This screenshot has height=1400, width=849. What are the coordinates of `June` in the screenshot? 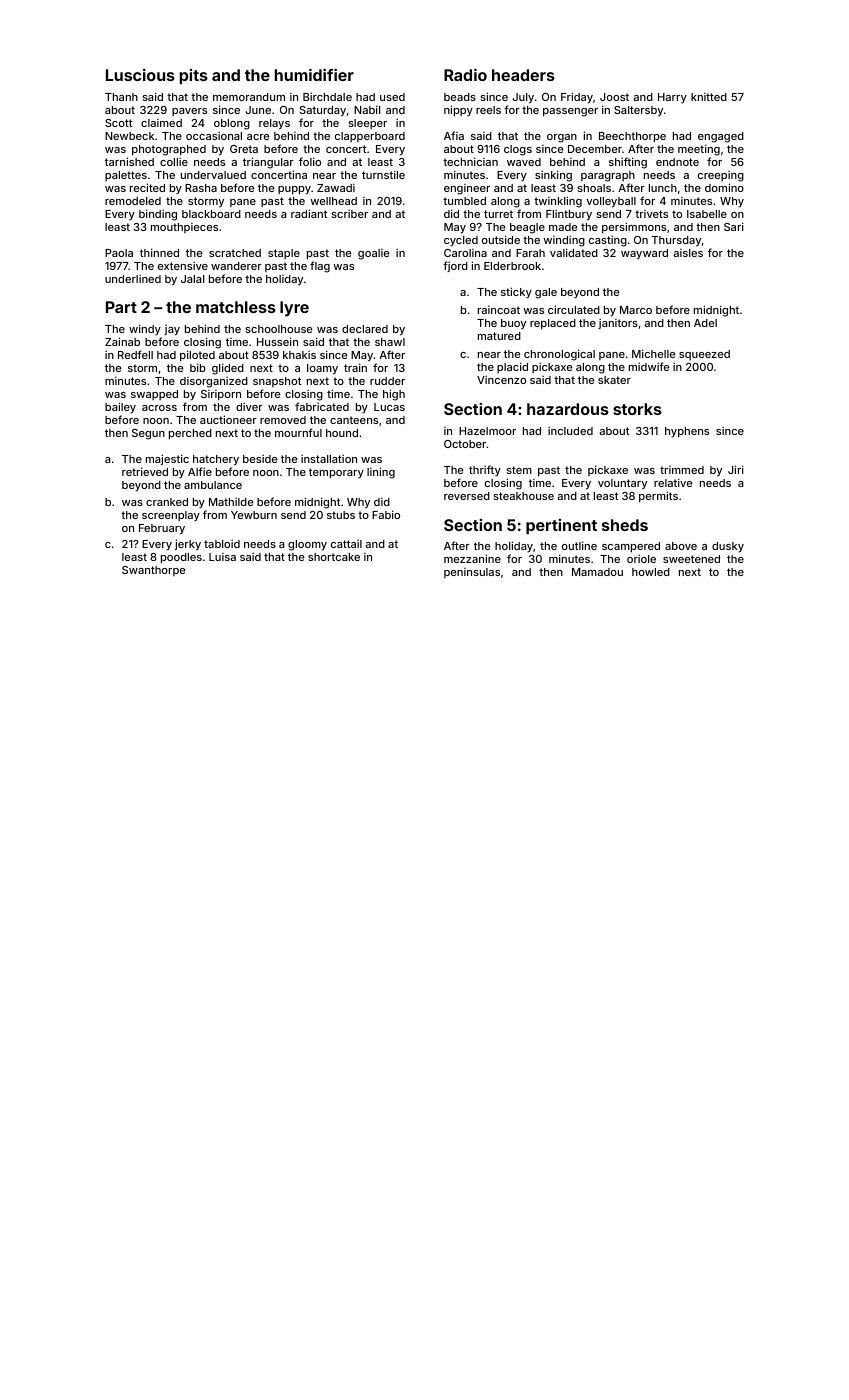 It's located at (258, 110).
